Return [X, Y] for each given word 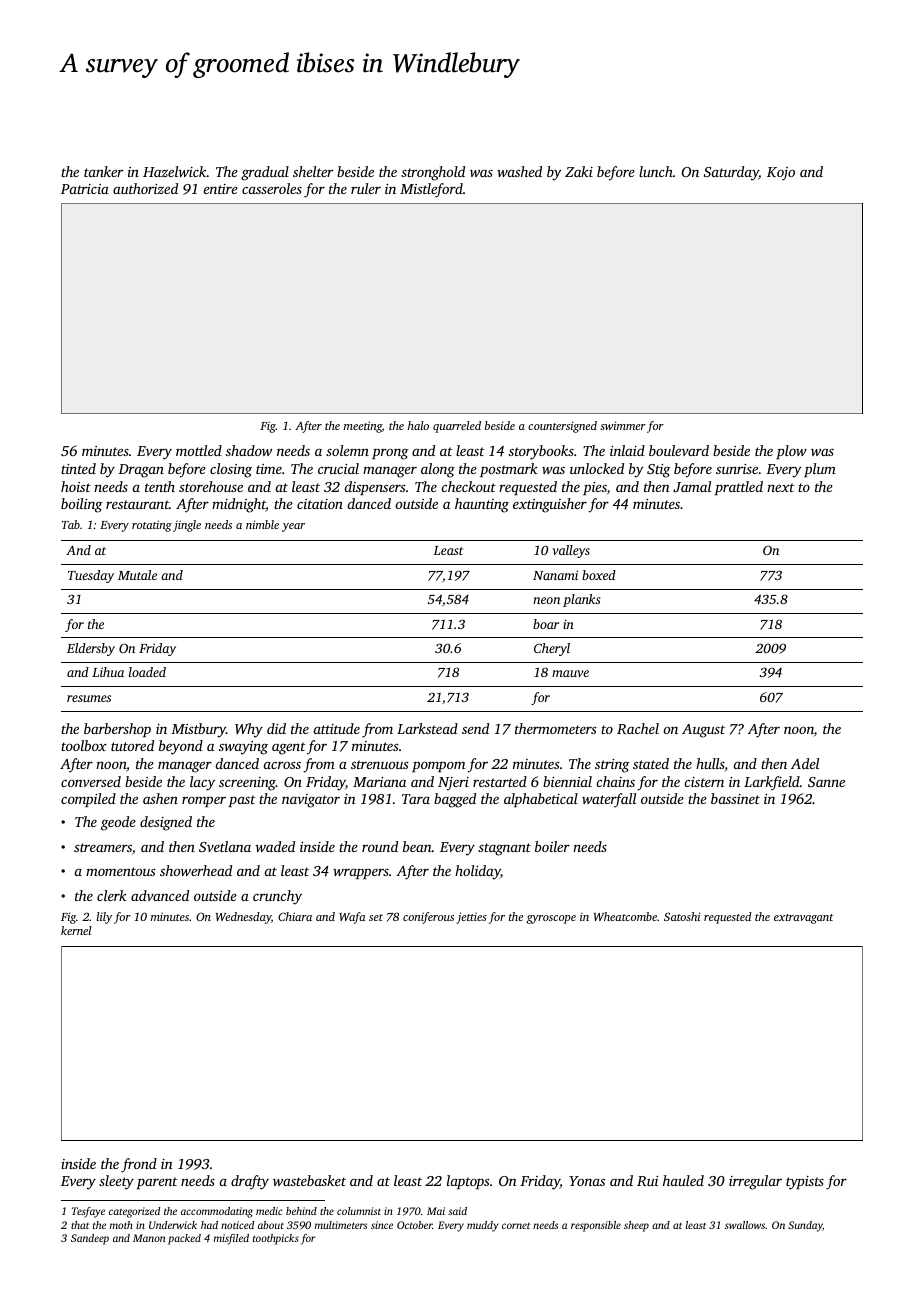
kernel [76, 930]
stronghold [433, 173]
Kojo [781, 174]
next [781, 487]
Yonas [587, 1181]
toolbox [84, 745]
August [703, 731]
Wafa [352, 918]
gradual [265, 173]
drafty [250, 1182]
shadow [249, 450]
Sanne [826, 782]
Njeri [453, 784]
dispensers [375, 488]
